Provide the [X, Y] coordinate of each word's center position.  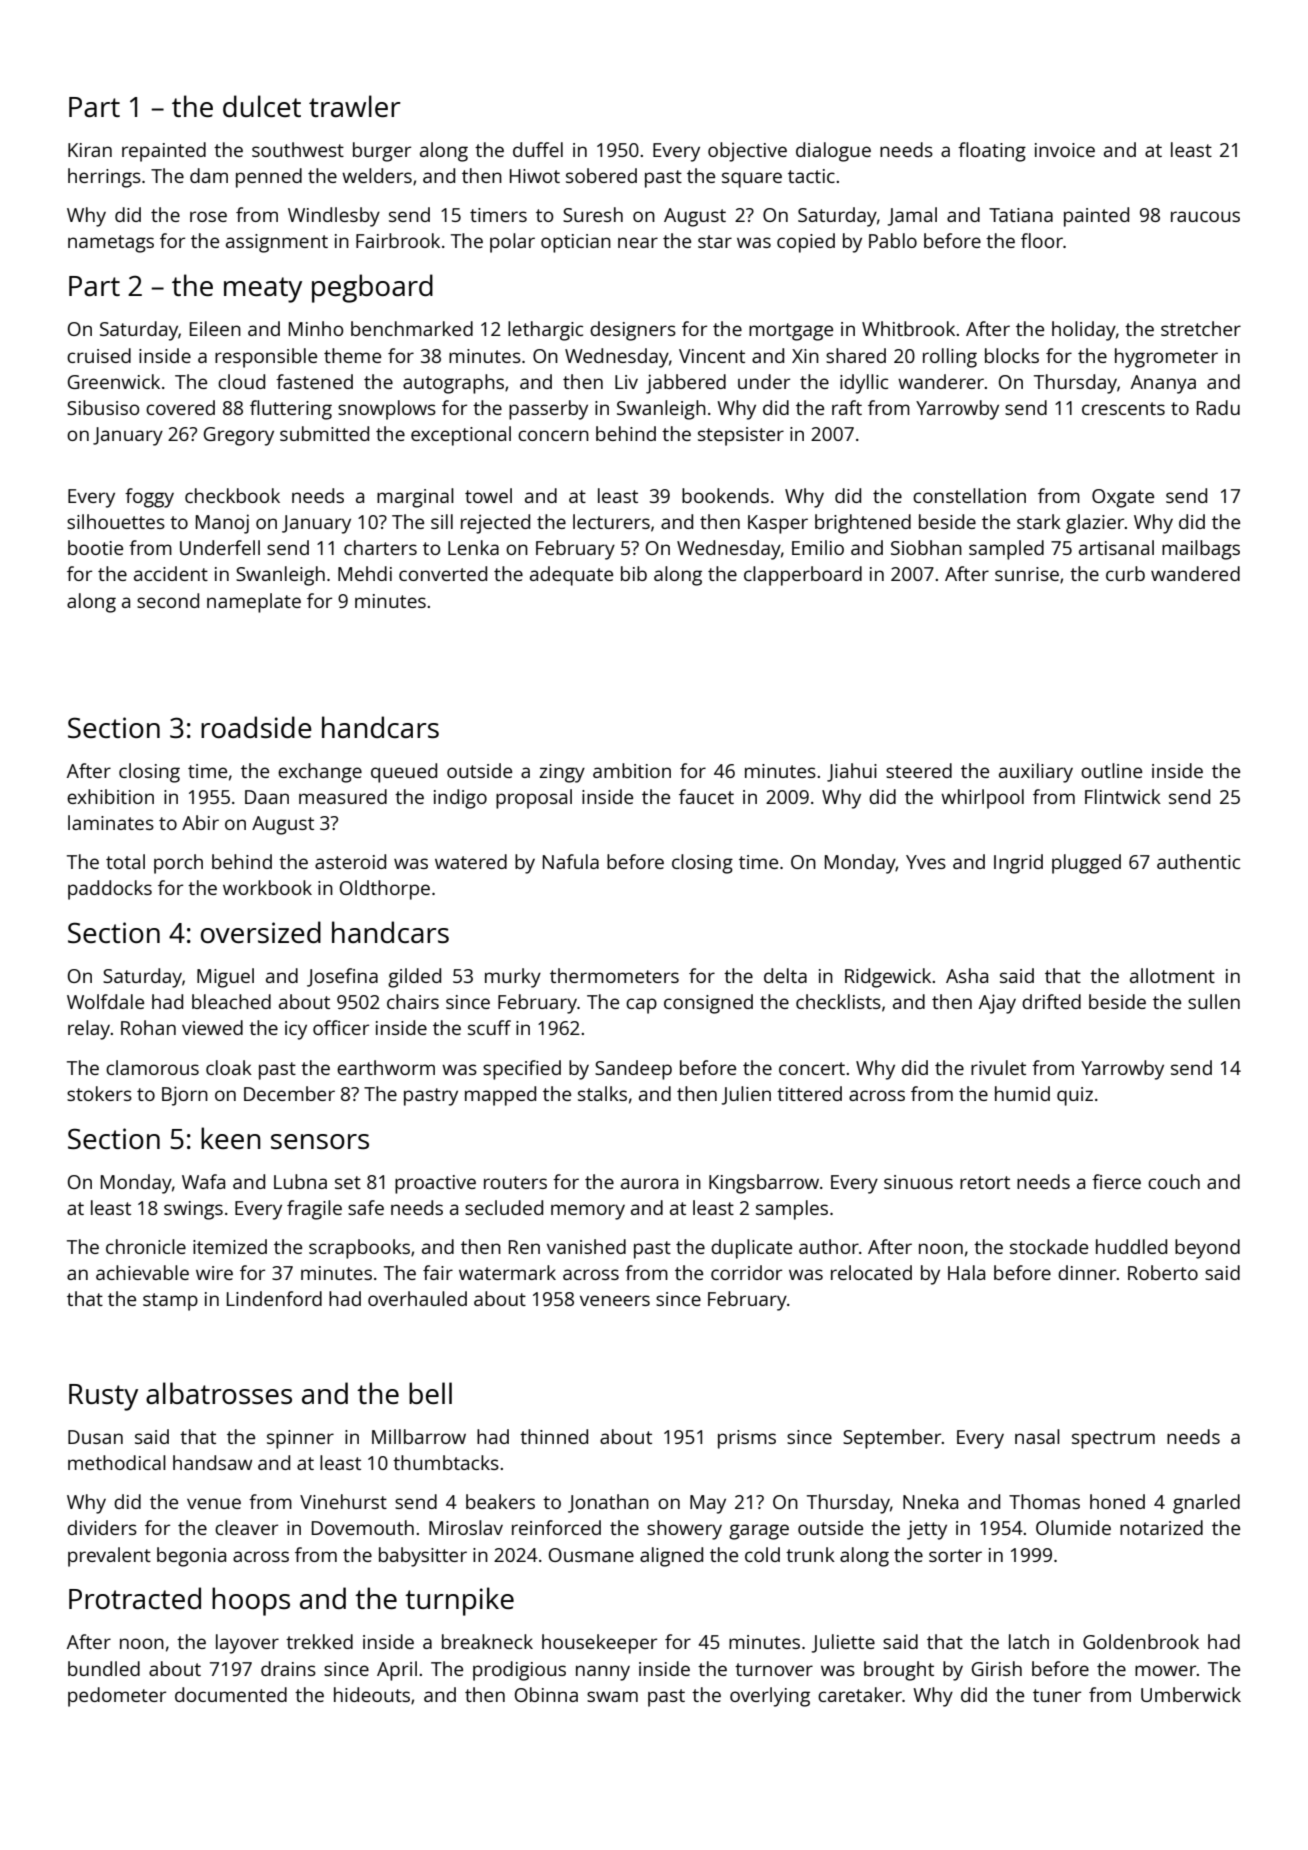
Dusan [95, 1437]
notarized [1161, 1527]
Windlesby [334, 217]
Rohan [148, 1027]
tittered [809, 1093]
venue [214, 1503]
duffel [538, 149]
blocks [1012, 355]
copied [806, 243]
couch [1174, 1181]
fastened [314, 381]
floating [992, 152]
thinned [554, 1436]
